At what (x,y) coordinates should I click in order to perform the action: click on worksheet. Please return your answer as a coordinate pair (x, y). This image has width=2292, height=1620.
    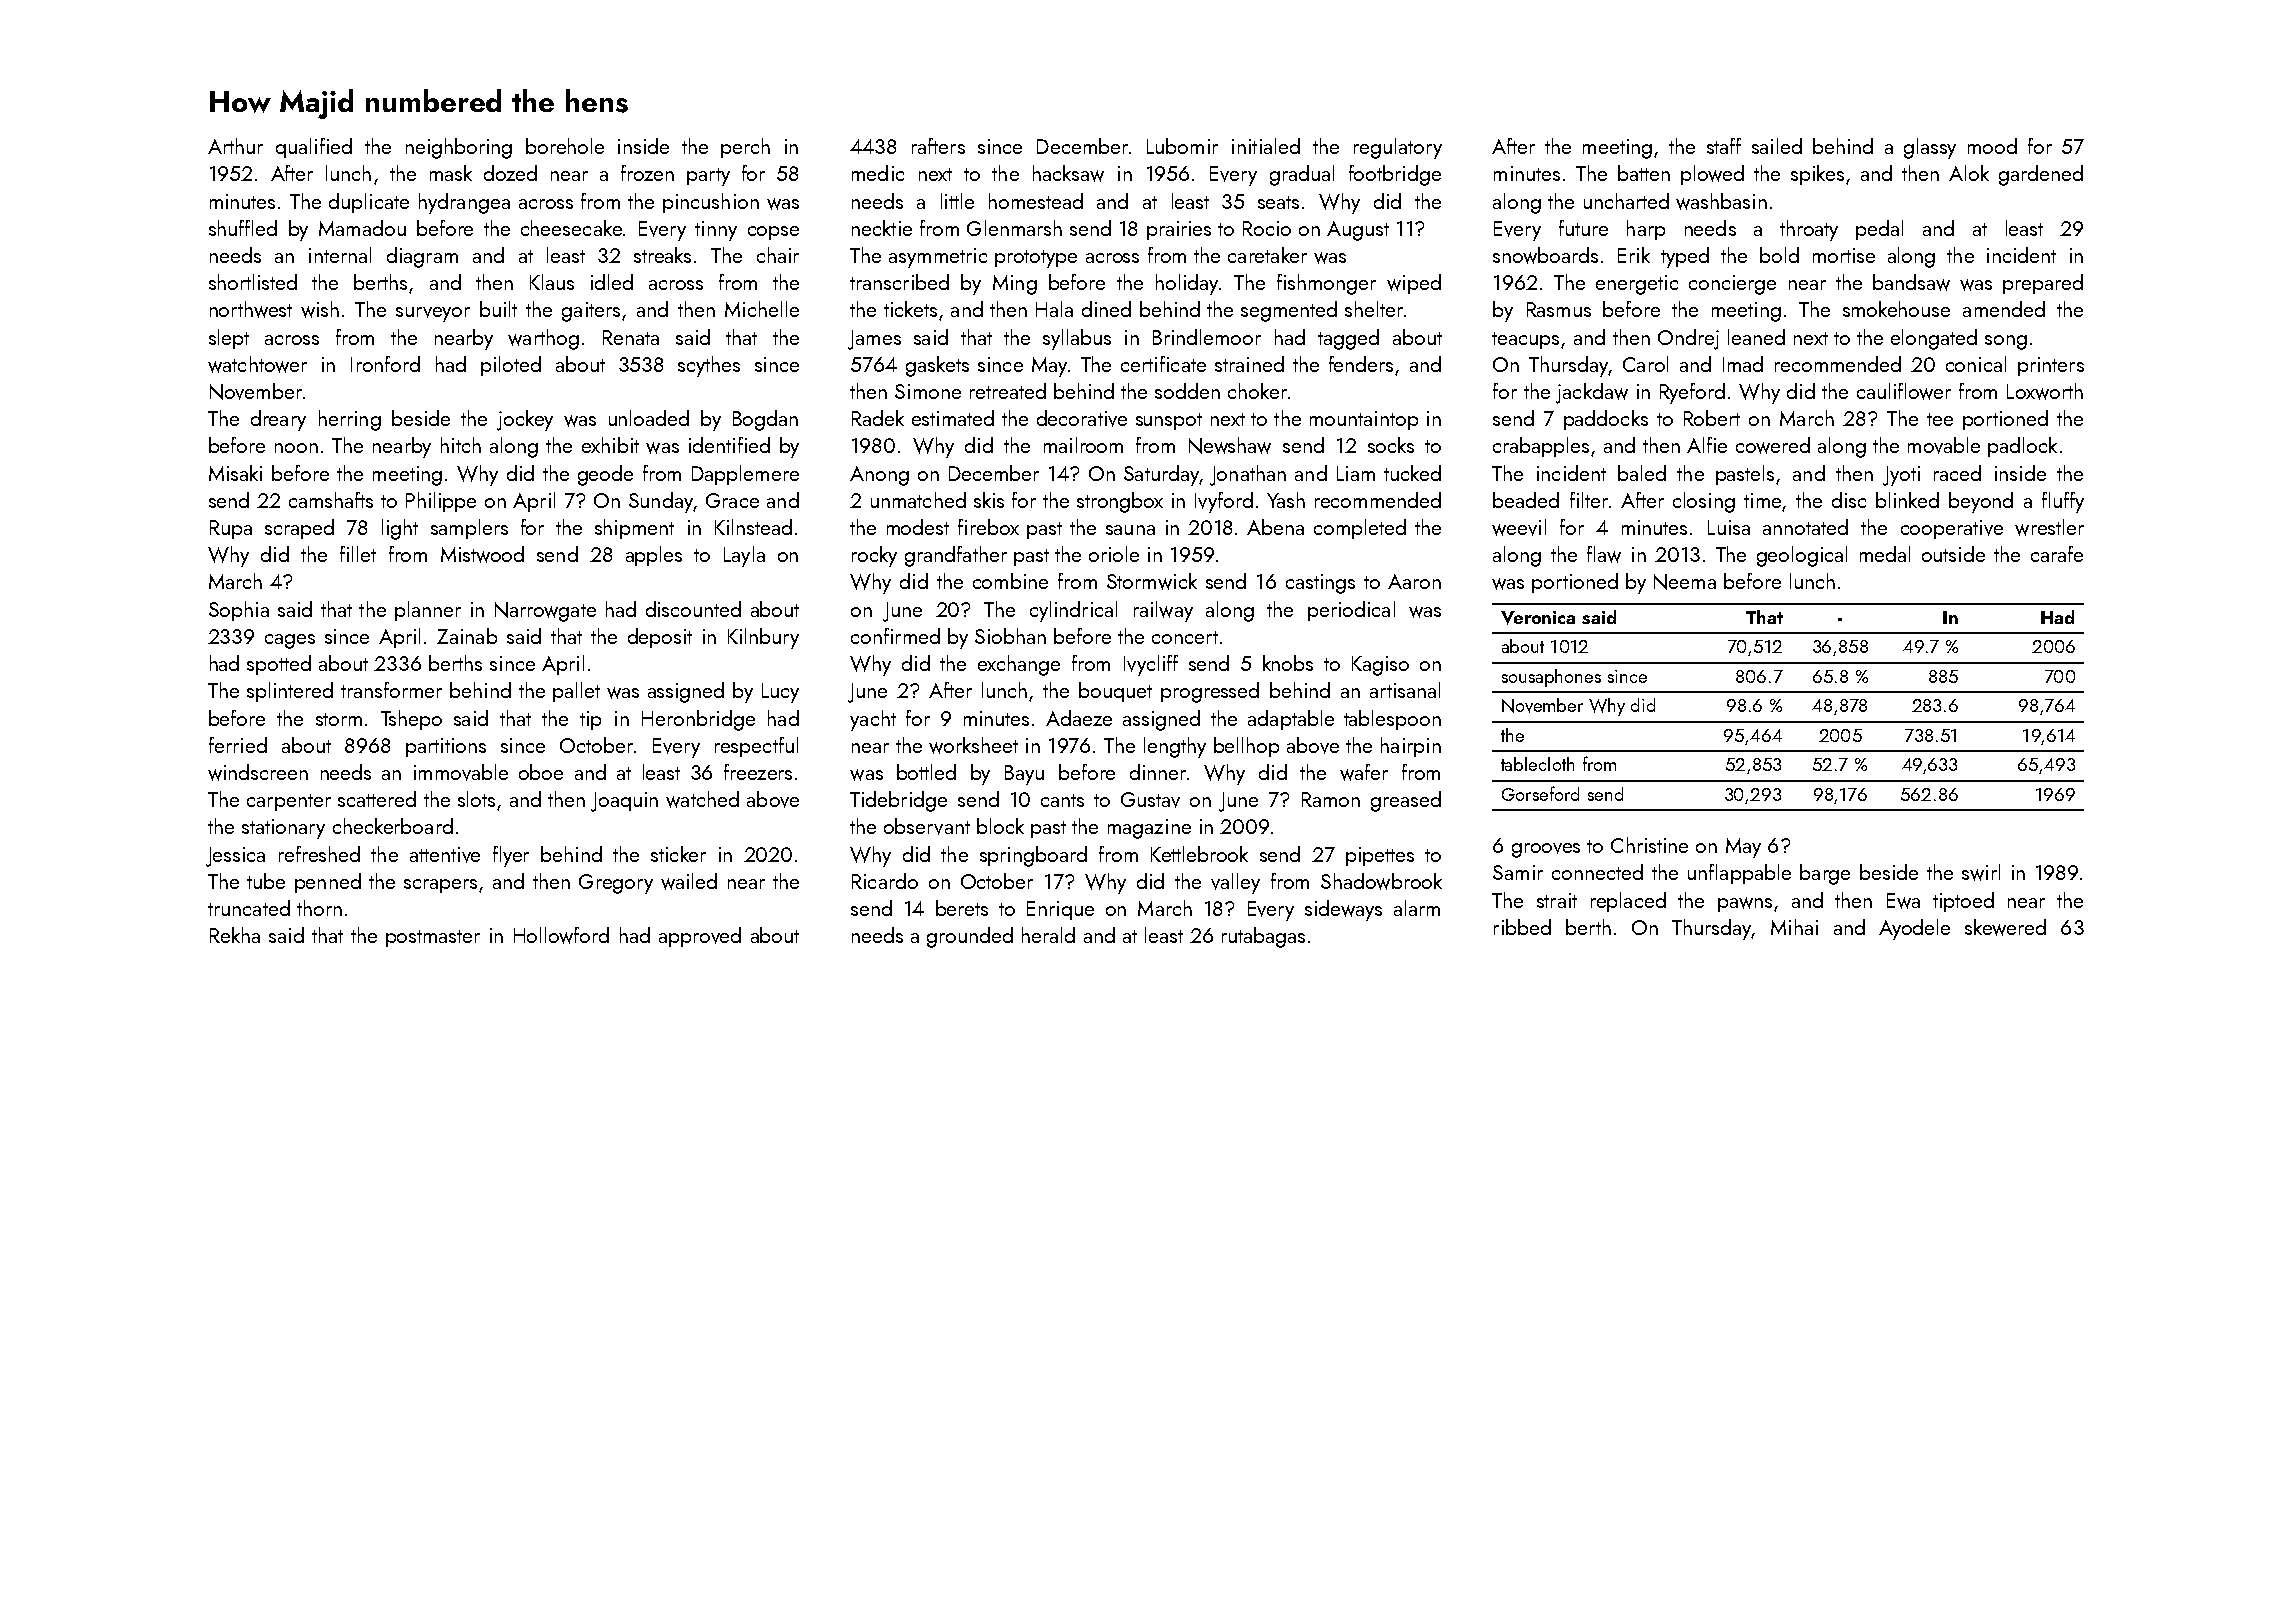
    Looking at the image, I should click on (973, 745).
